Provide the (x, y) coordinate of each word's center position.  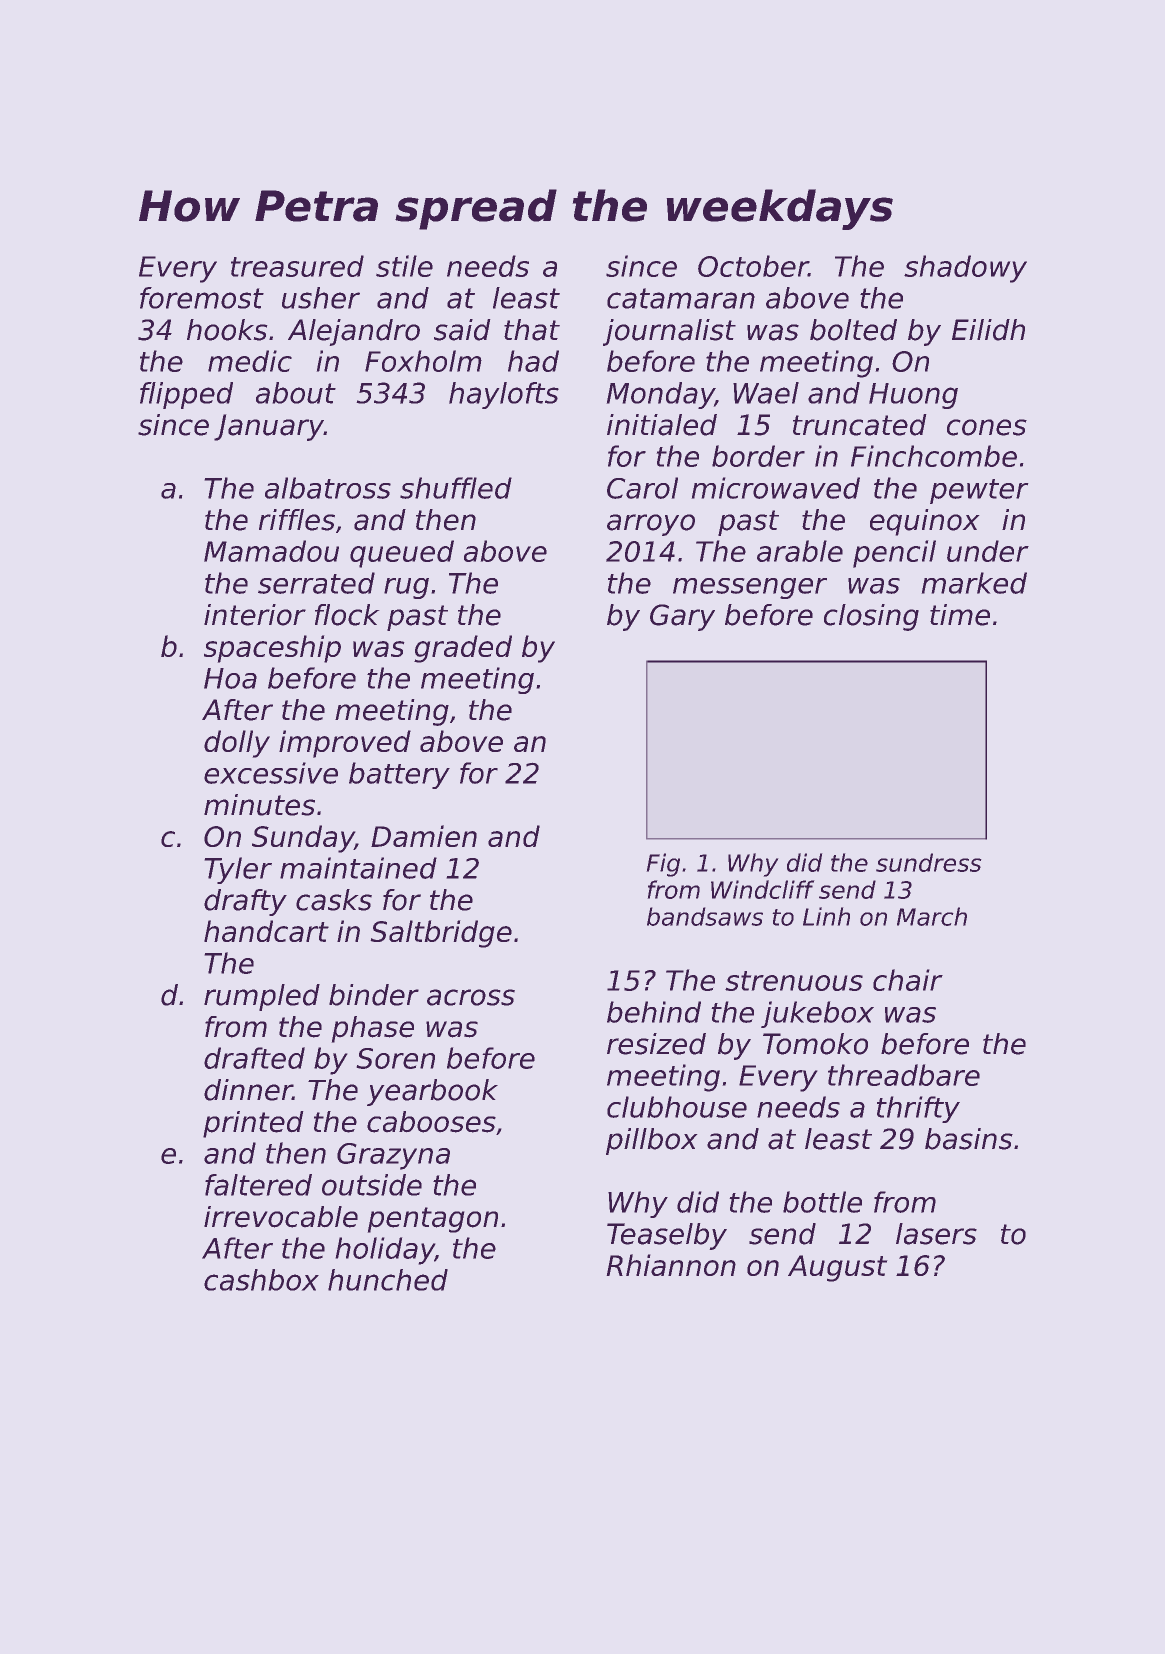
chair (908, 980)
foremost (202, 298)
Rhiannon (671, 1265)
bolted (853, 330)
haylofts (504, 395)
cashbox (261, 1280)
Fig (663, 865)
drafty (245, 902)
